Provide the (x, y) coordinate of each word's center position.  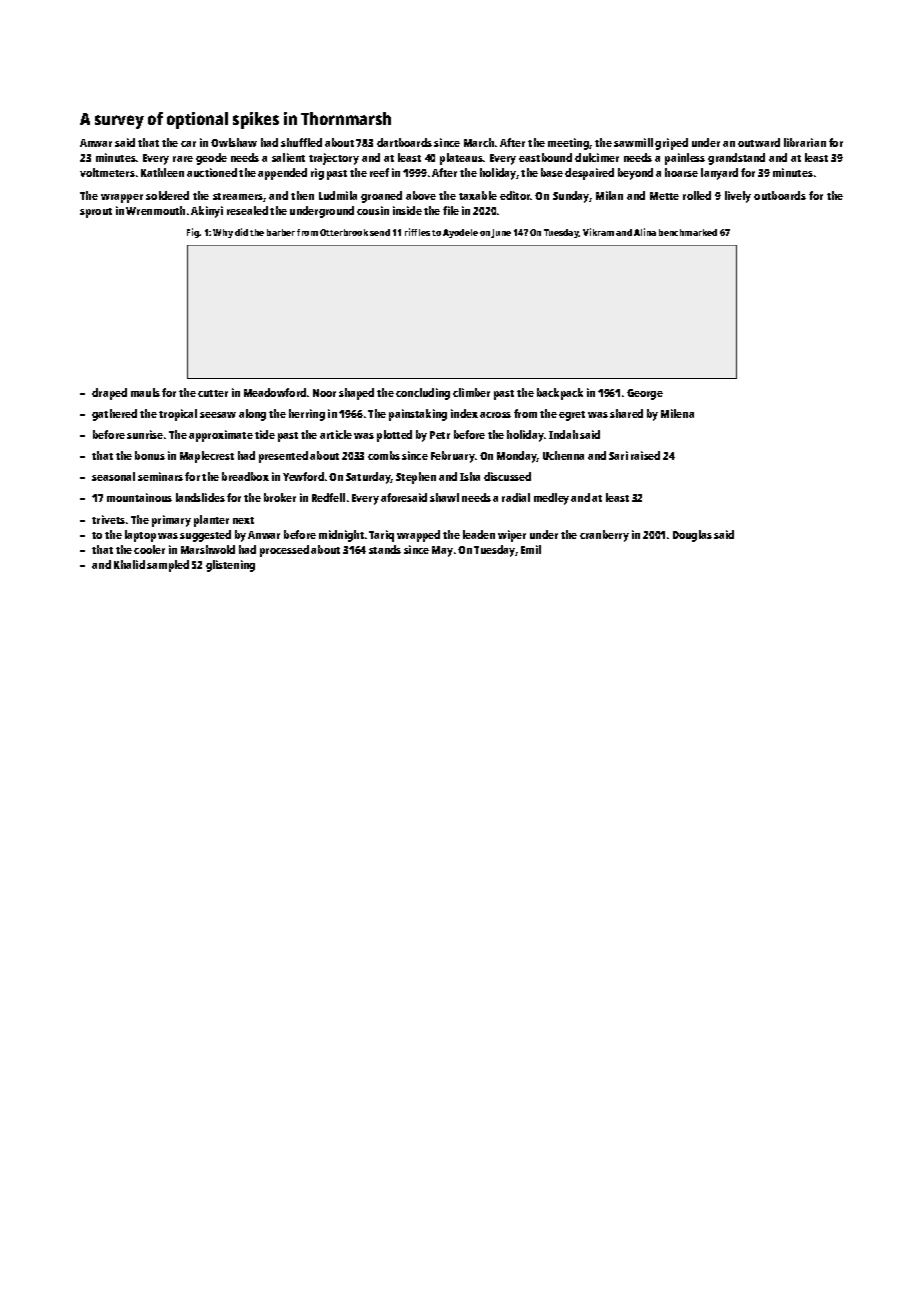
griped (671, 144)
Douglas (692, 536)
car (188, 144)
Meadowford (275, 392)
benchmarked (688, 232)
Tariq (381, 536)
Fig (193, 233)
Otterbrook (344, 232)
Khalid (129, 564)
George (645, 394)
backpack (560, 394)
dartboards (404, 142)
